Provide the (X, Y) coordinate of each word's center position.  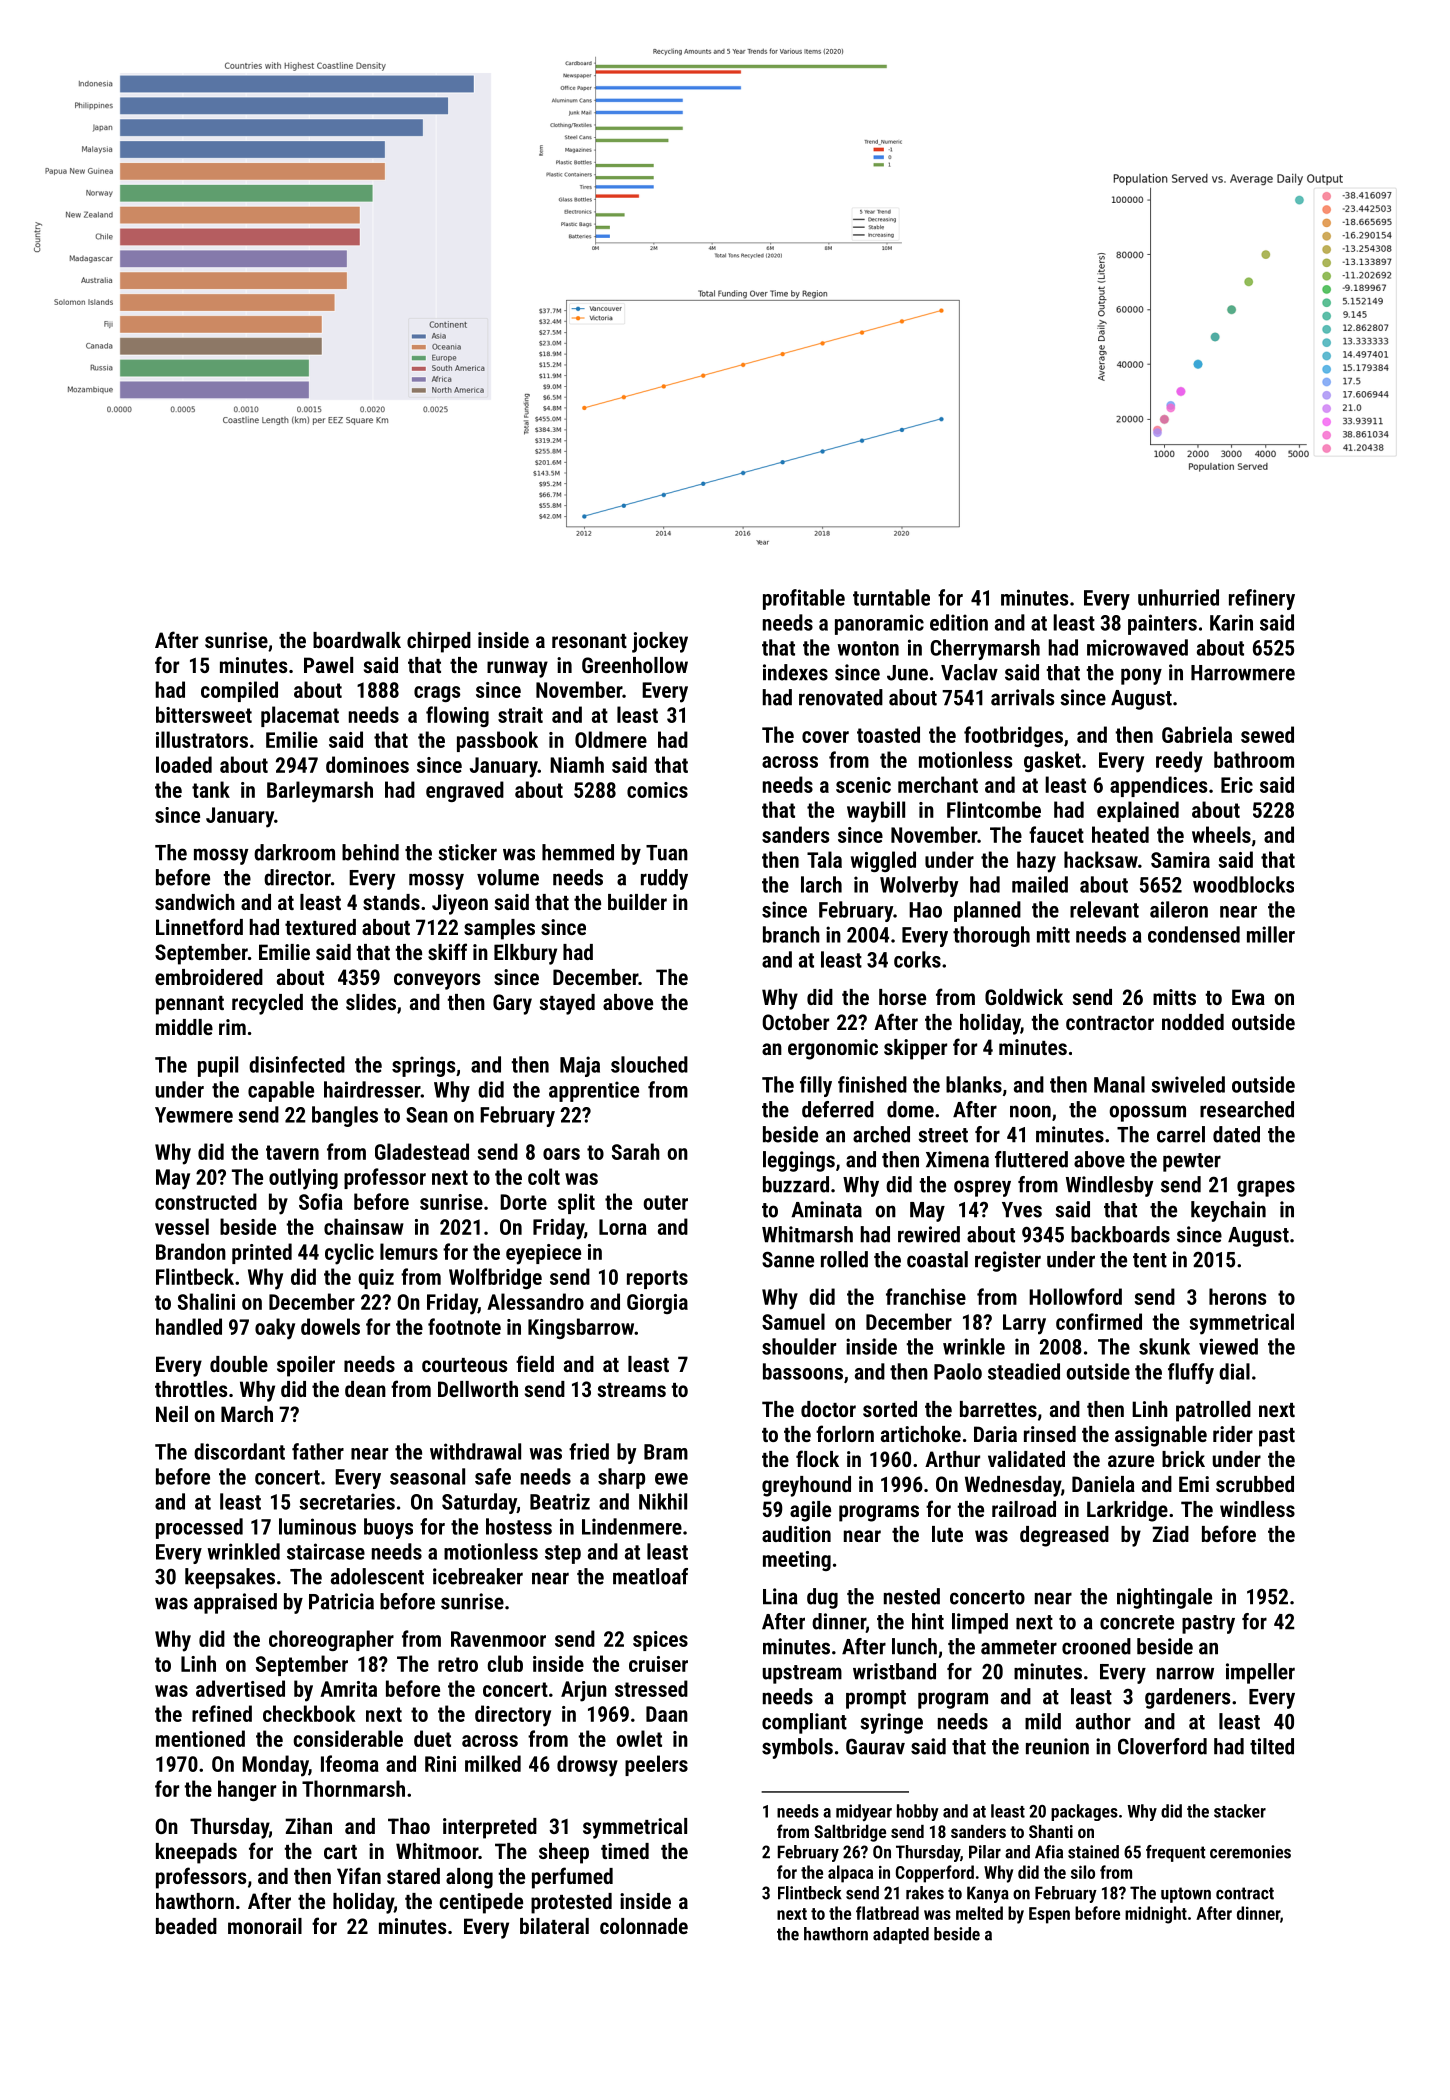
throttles (191, 1389)
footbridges (1013, 736)
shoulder (799, 1346)
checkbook (309, 1713)
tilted (1272, 1746)
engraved (465, 791)
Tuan (667, 853)
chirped (439, 642)
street (943, 1135)
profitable (804, 599)
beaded (186, 1926)
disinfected (297, 1064)
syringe (891, 1723)
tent (1150, 1260)
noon (1030, 1111)
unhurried (1178, 597)
